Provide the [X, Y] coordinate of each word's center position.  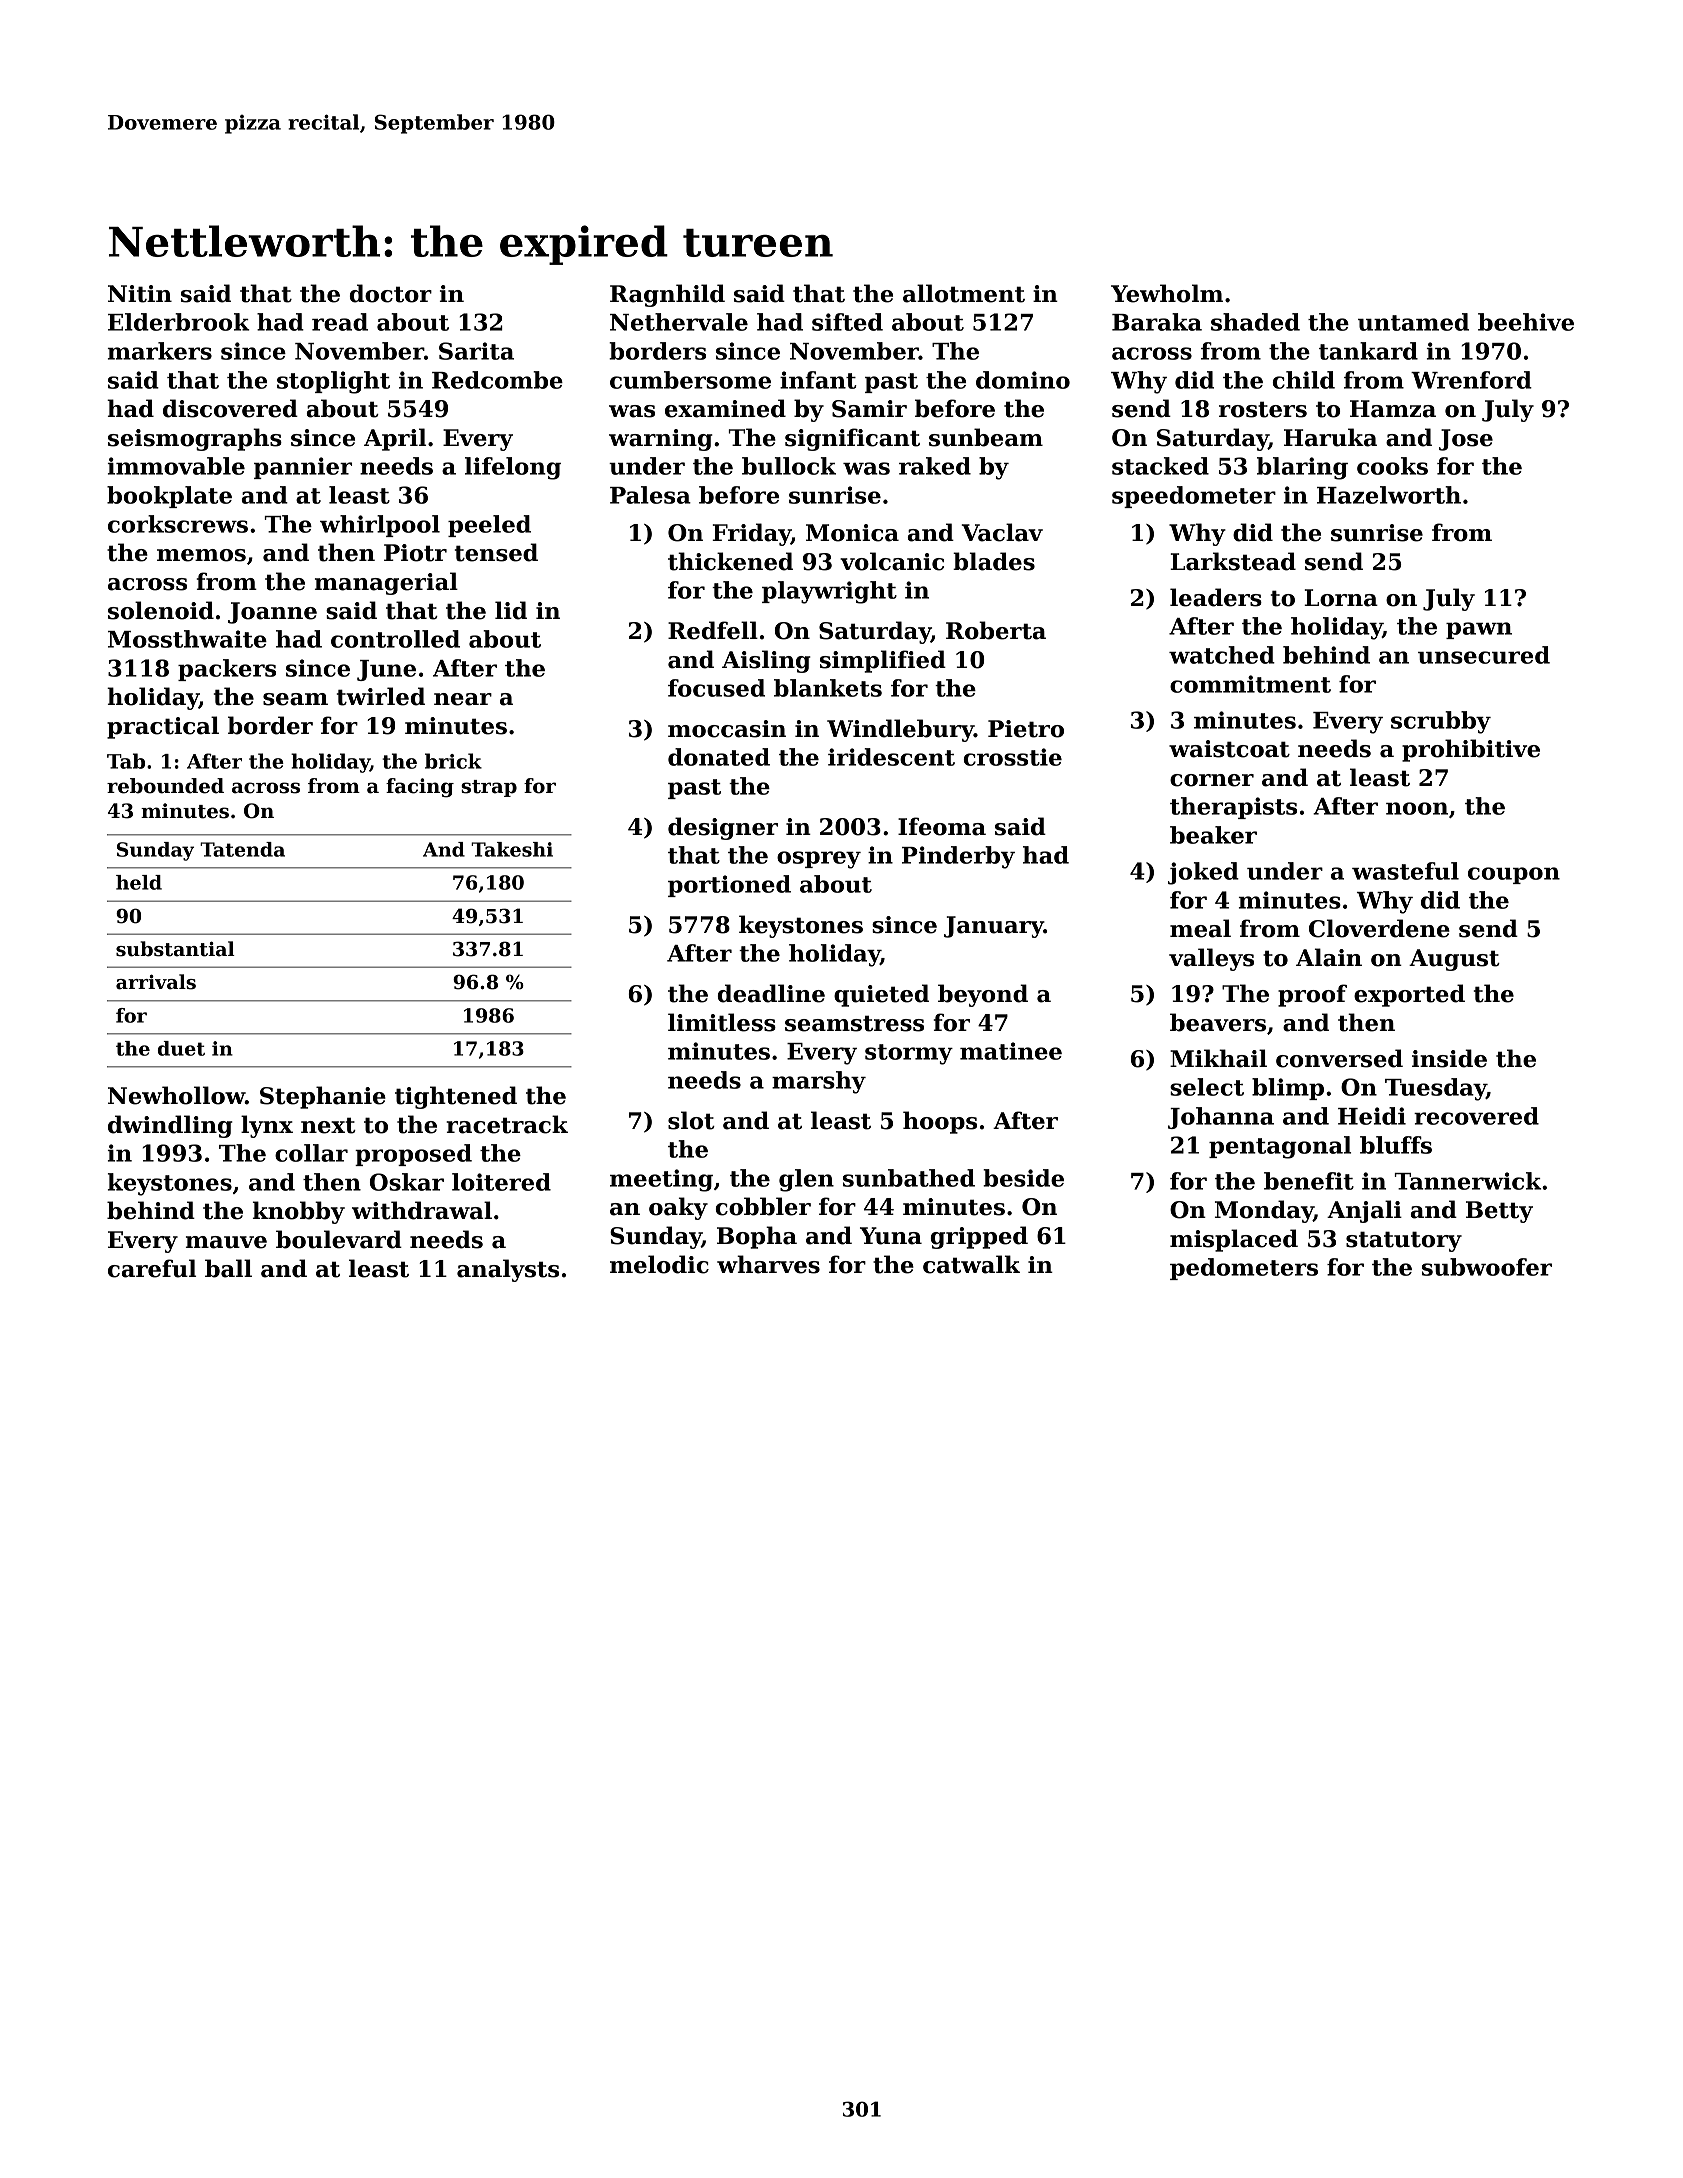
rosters [1263, 409]
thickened [730, 561]
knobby [299, 1212]
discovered [230, 408]
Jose [1466, 440]
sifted [847, 322]
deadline [771, 993]
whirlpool [380, 526]
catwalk [971, 1264]
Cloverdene [1379, 928]
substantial [175, 949]
